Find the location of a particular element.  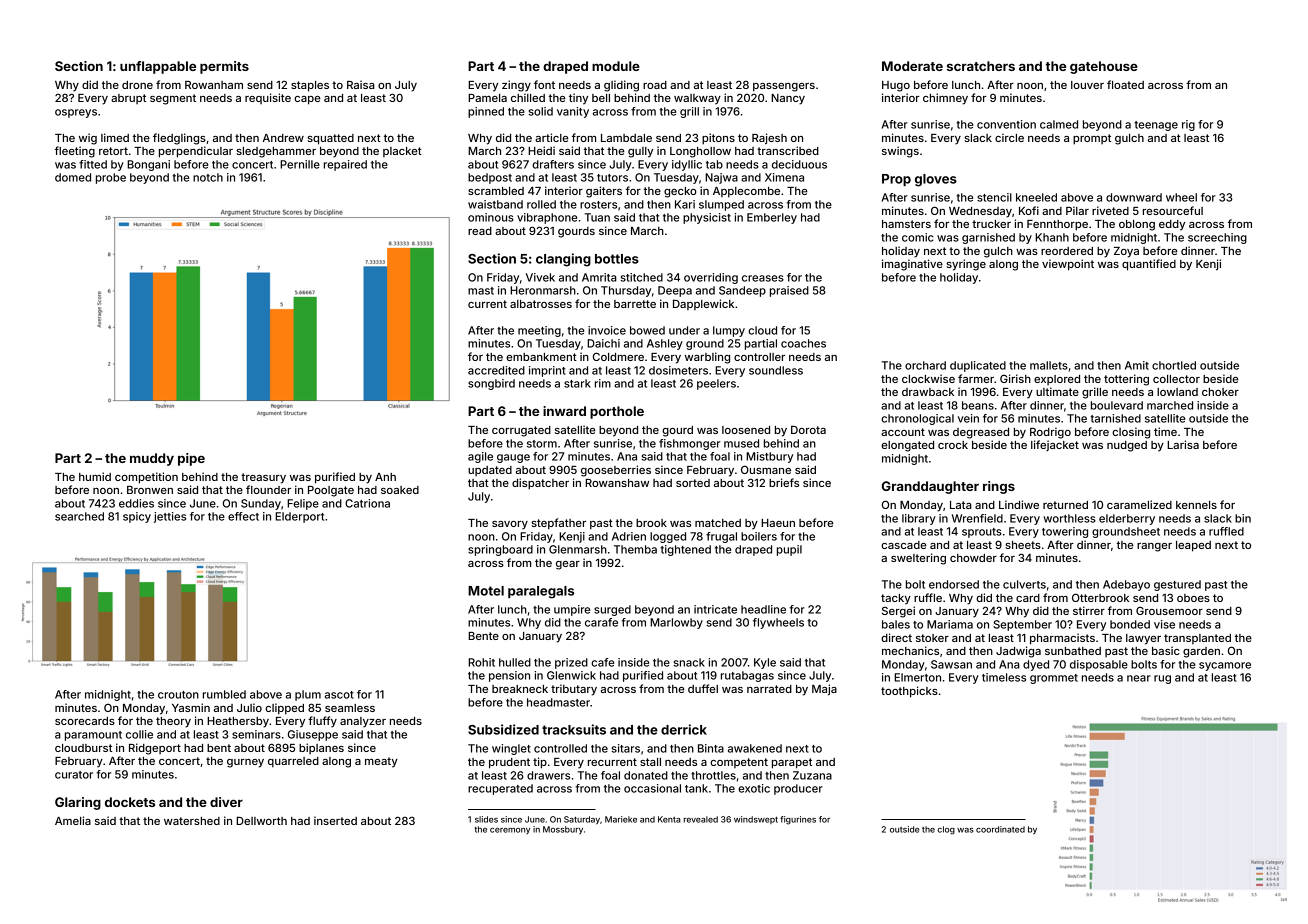

ceremony is located at coordinates (510, 831).
